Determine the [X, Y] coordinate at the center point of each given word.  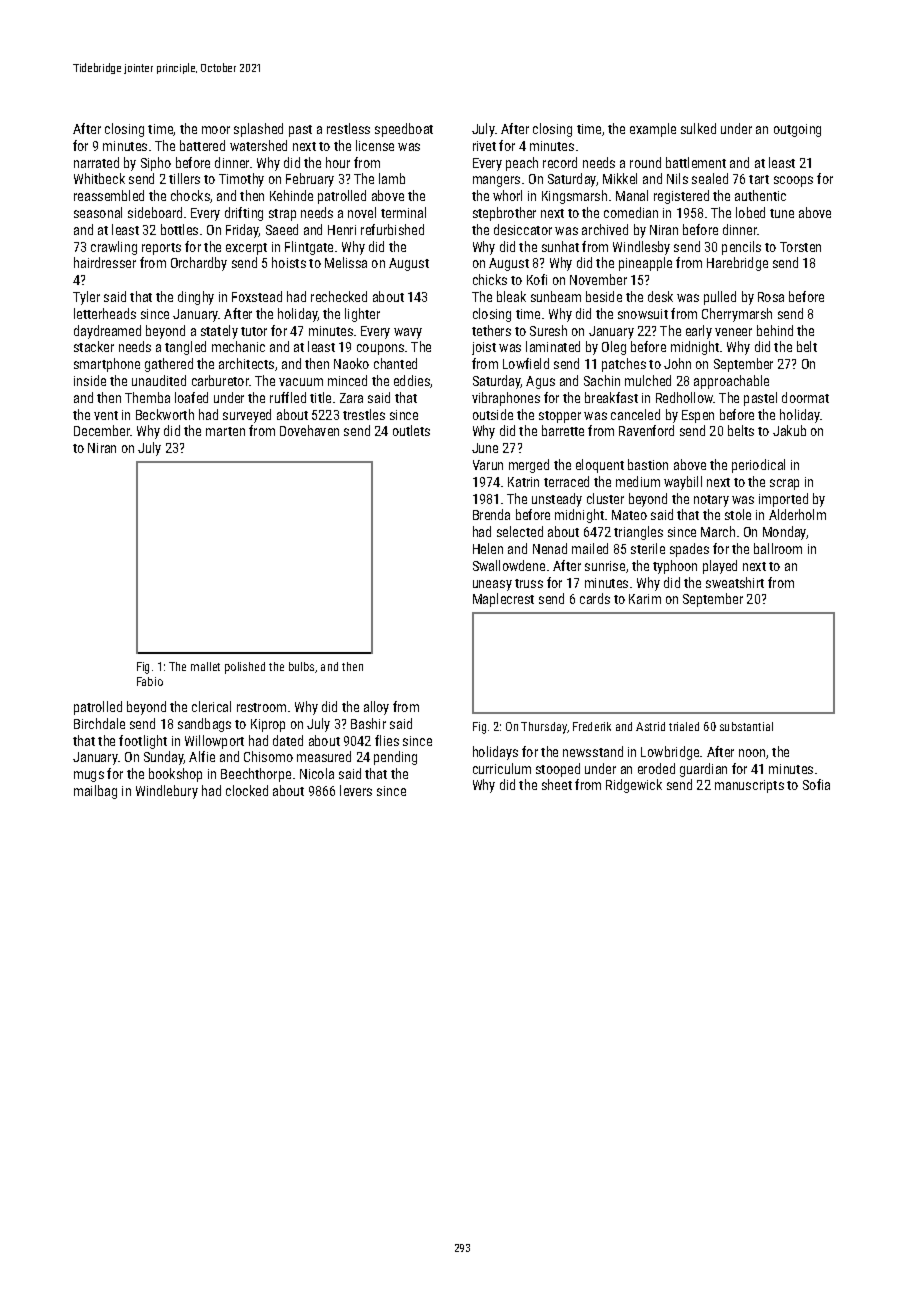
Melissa [346, 262]
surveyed [247, 416]
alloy [376, 708]
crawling [114, 248]
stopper [560, 417]
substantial [746, 726]
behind [775, 330]
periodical [758, 466]
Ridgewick [634, 786]
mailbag [95, 792]
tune [782, 213]
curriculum [502, 768]
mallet [205, 666]
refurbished [392, 229]
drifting [244, 214]
